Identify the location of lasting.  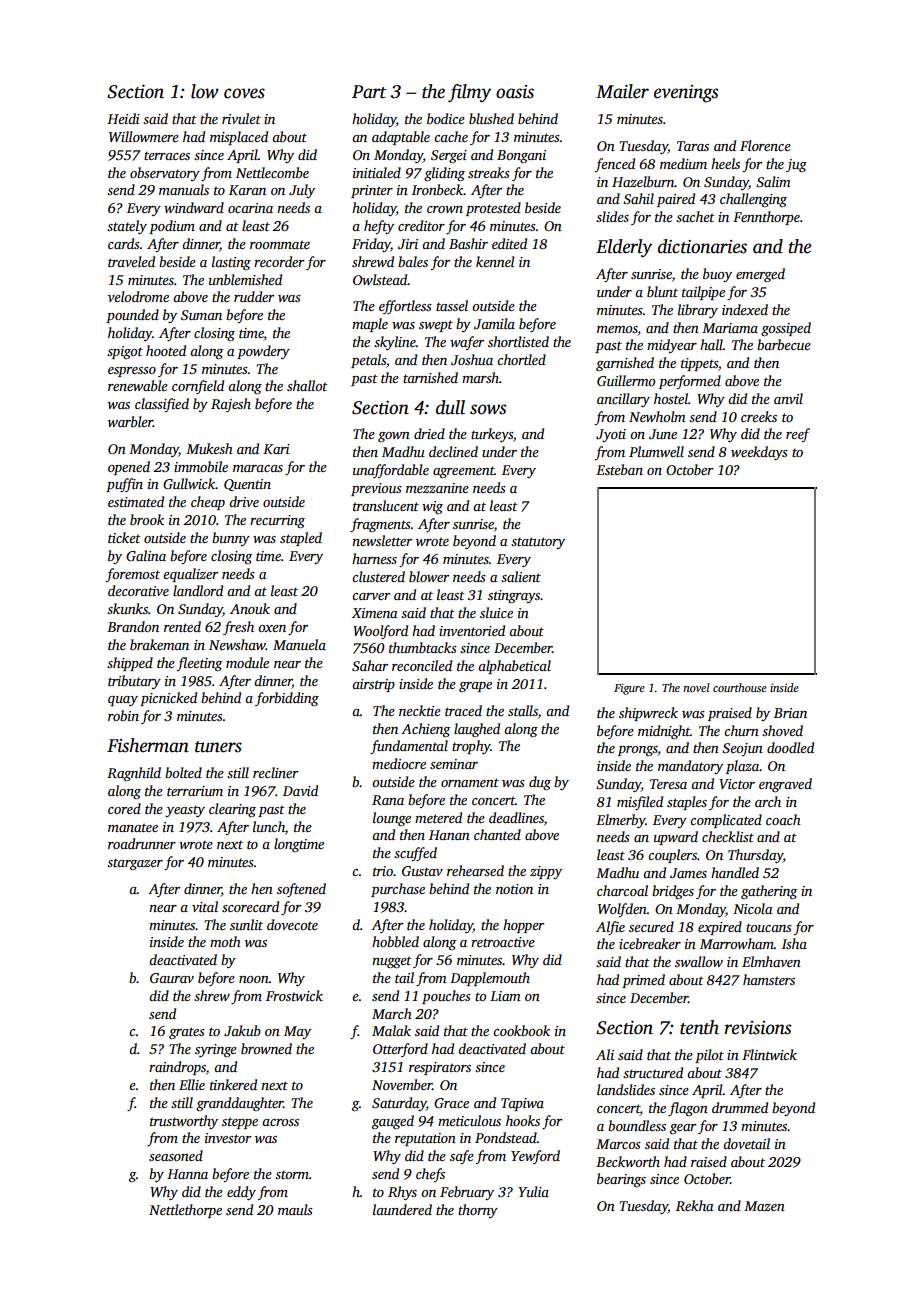
(231, 263).
